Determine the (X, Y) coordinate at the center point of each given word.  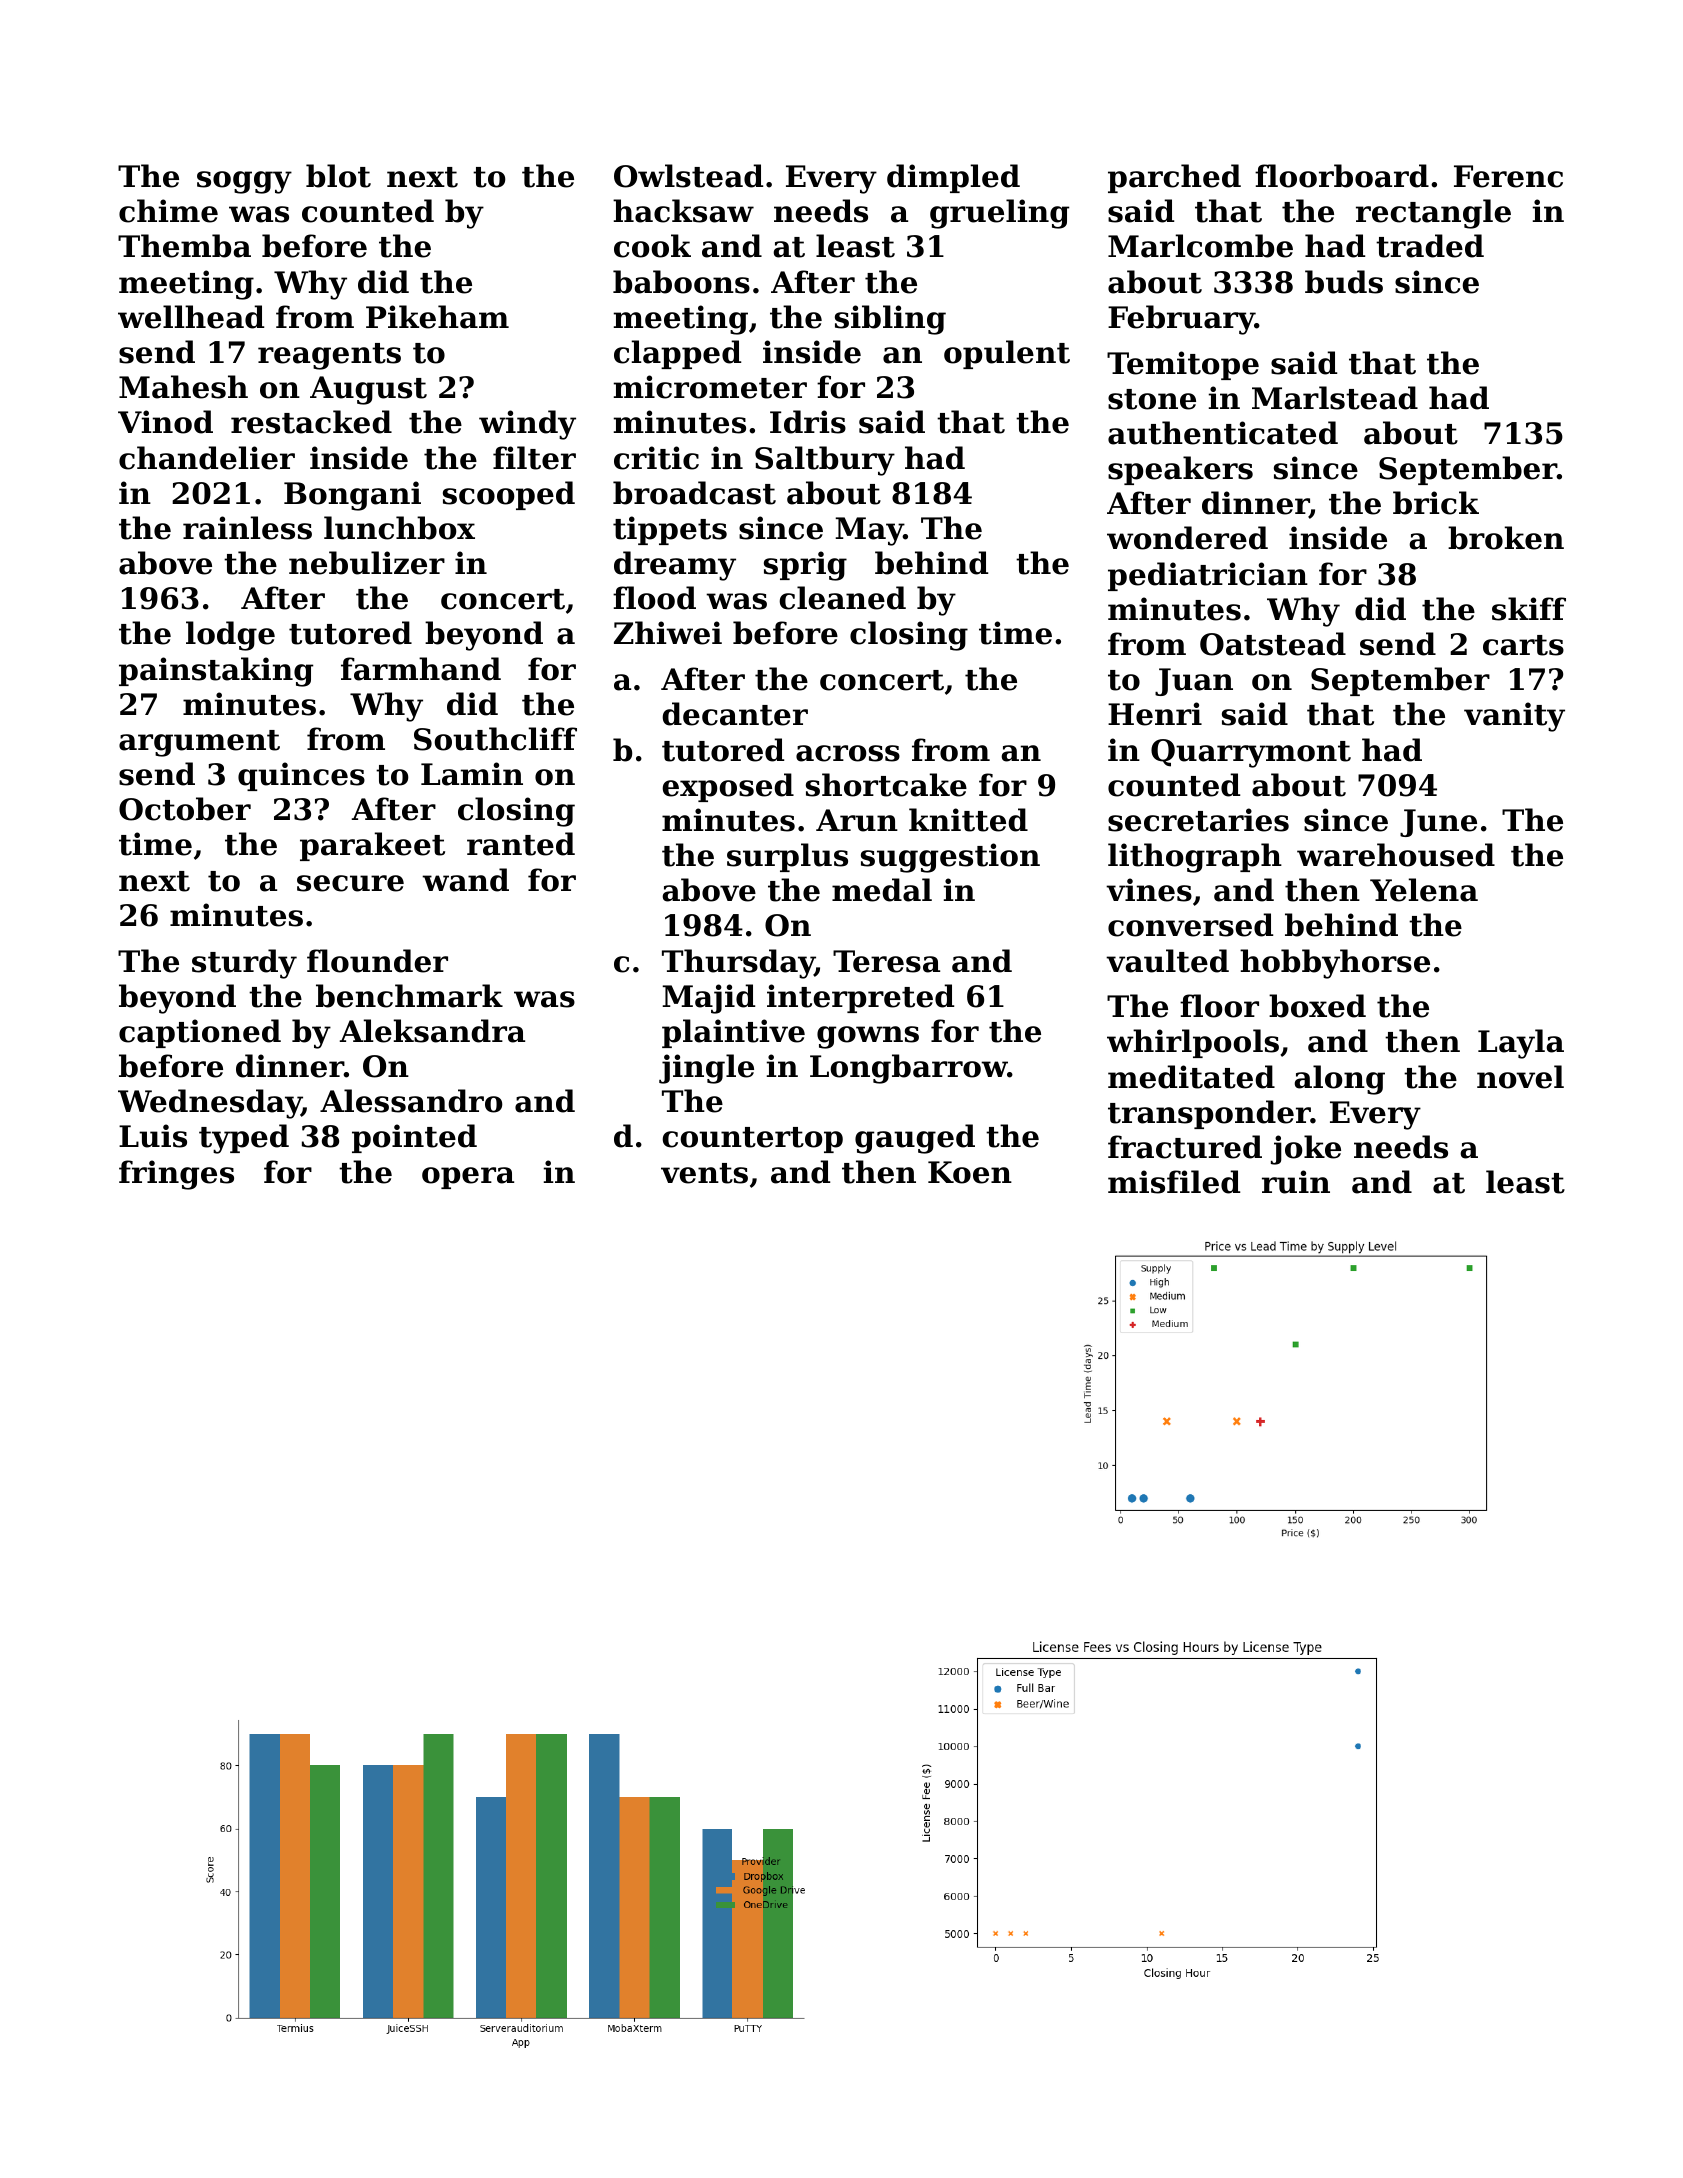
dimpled (953, 178)
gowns (868, 1037)
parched (1174, 178)
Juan (1194, 682)
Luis (153, 1136)
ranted (521, 844)
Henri (1155, 714)
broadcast (694, 493)
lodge (230, 636)
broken (1506, 538)
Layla (1521, 1044)
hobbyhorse (1335, 964)
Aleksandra (432, 1031)
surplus (787, 857)
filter (534, 458)
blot (338, 176)
